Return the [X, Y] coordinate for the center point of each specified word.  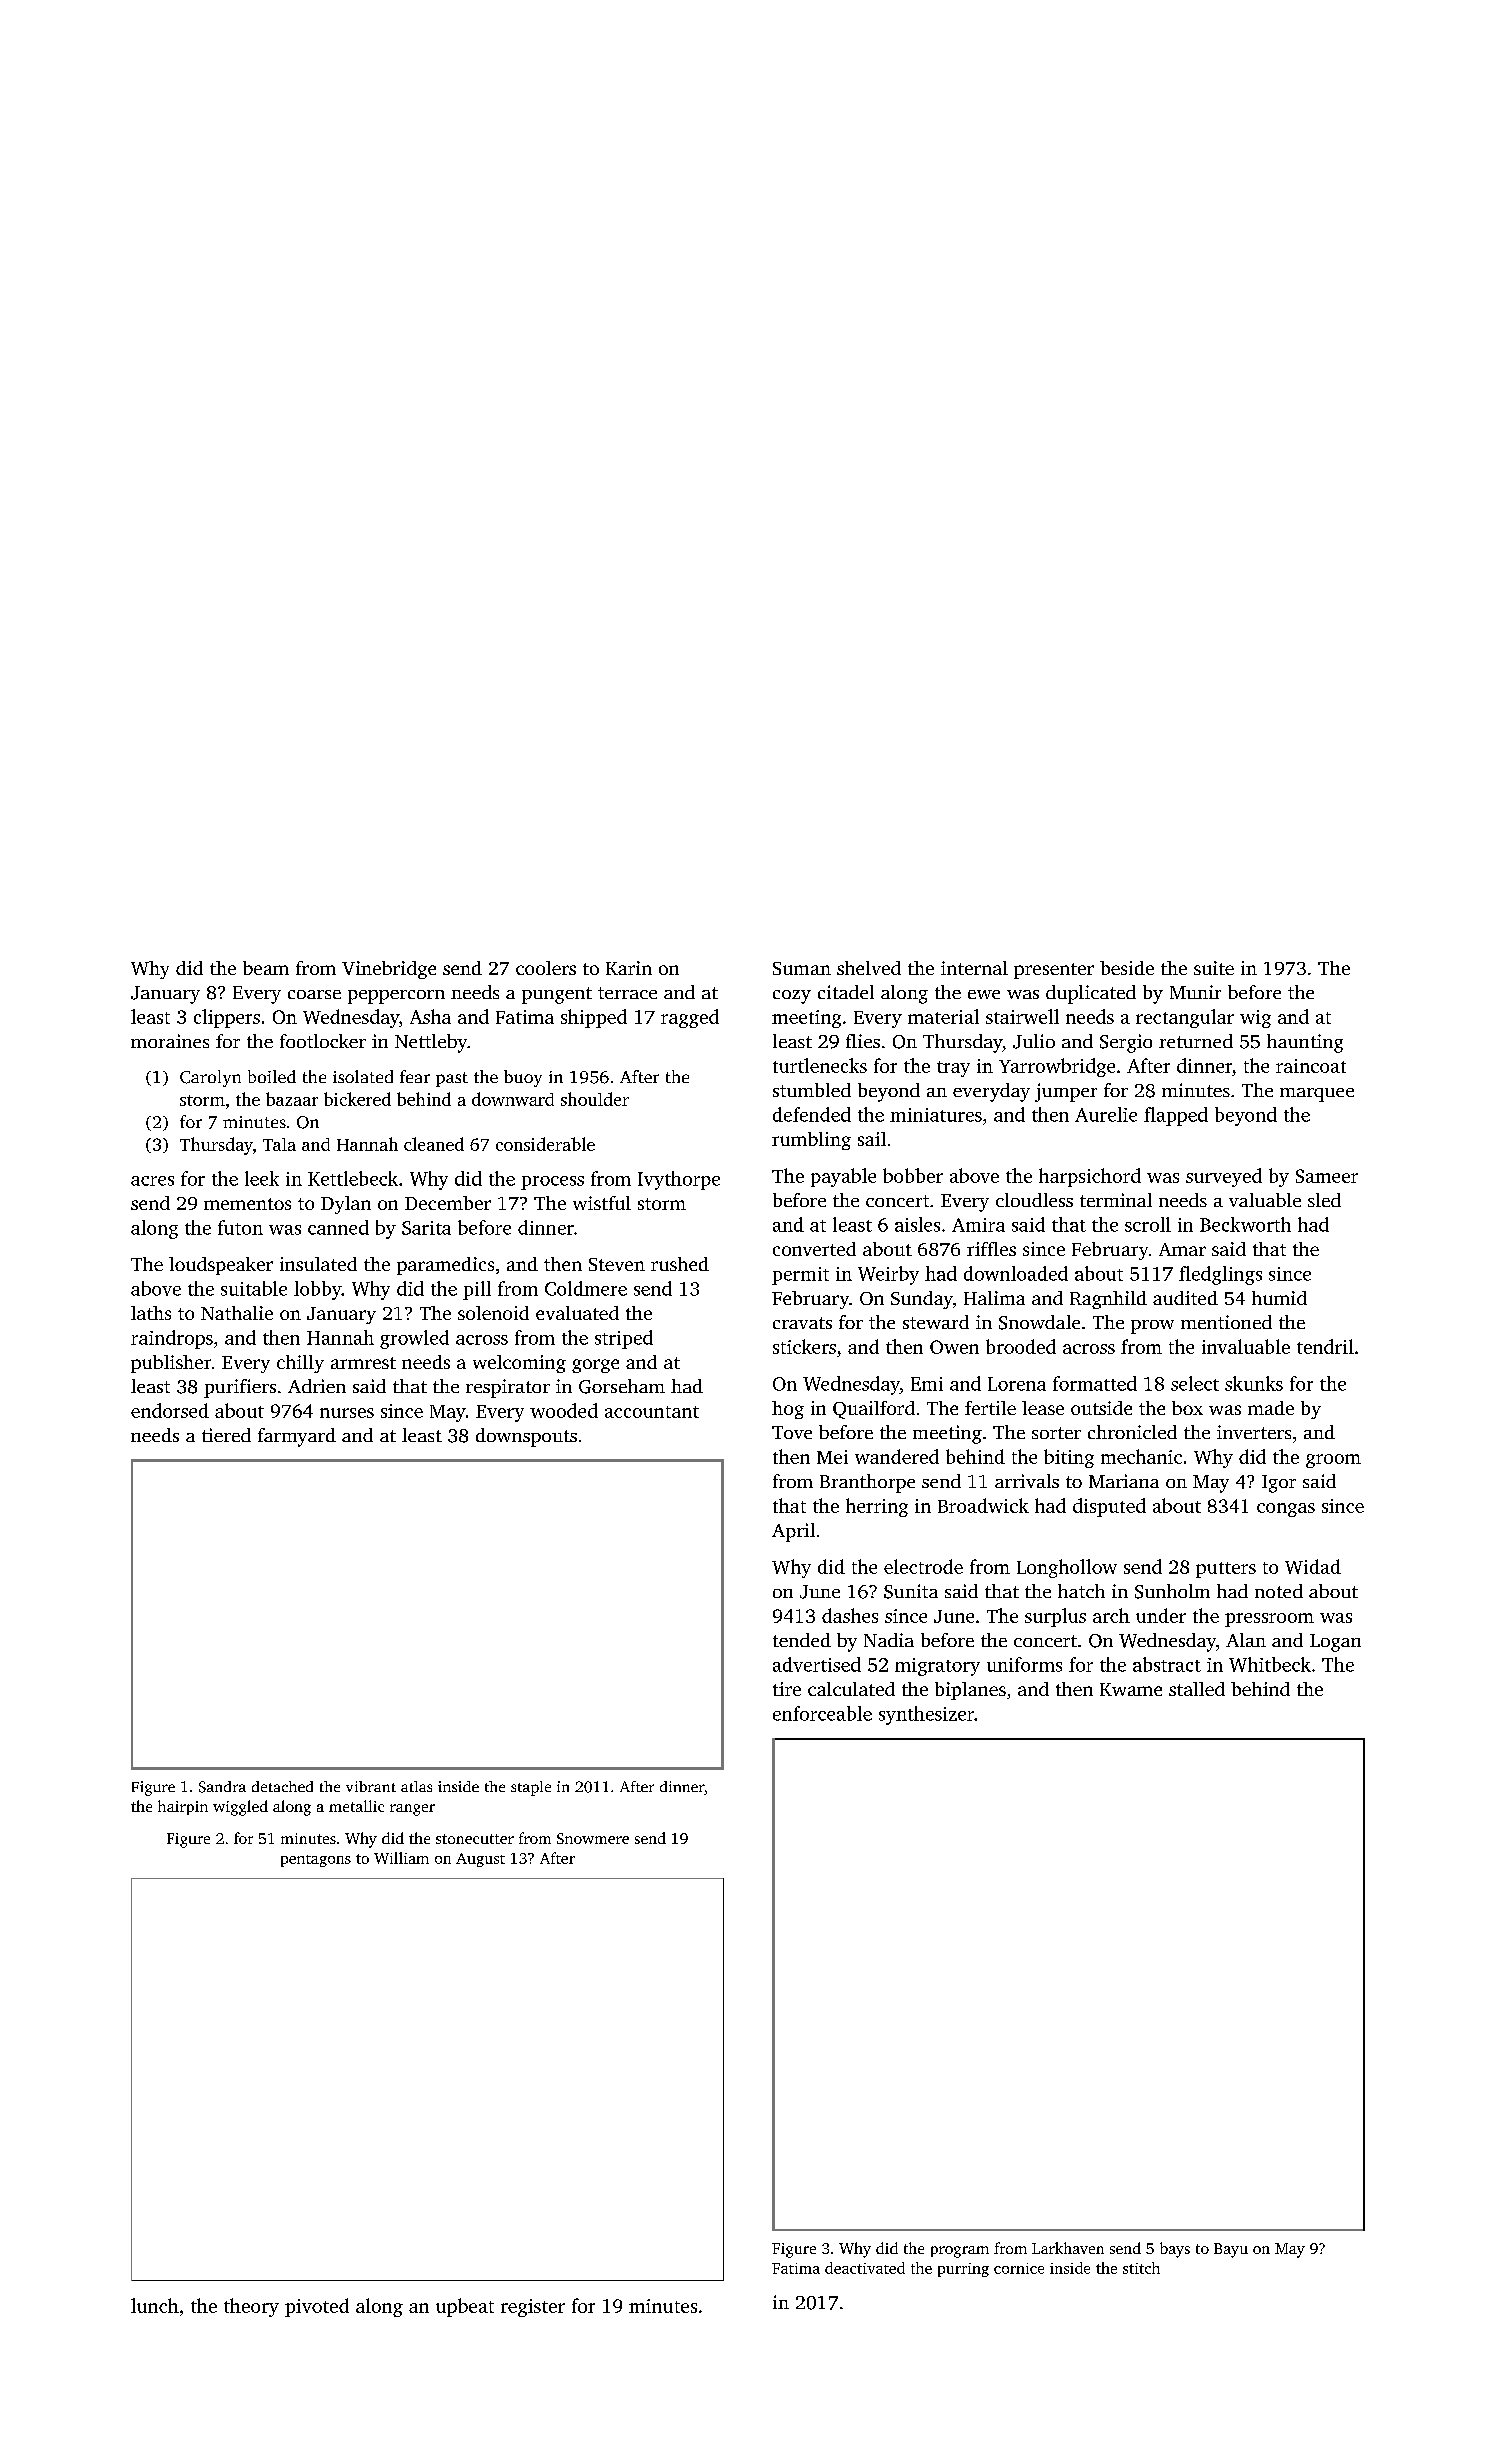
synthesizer [926, 1715]
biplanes [970, 1691]
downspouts [526, 1437]
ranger [412, 1810]
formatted [1095, 1383]
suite [1214, 968]
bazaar [292, 1099]
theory [251, 2307]
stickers [804, 1346]
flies [863, 1041]
